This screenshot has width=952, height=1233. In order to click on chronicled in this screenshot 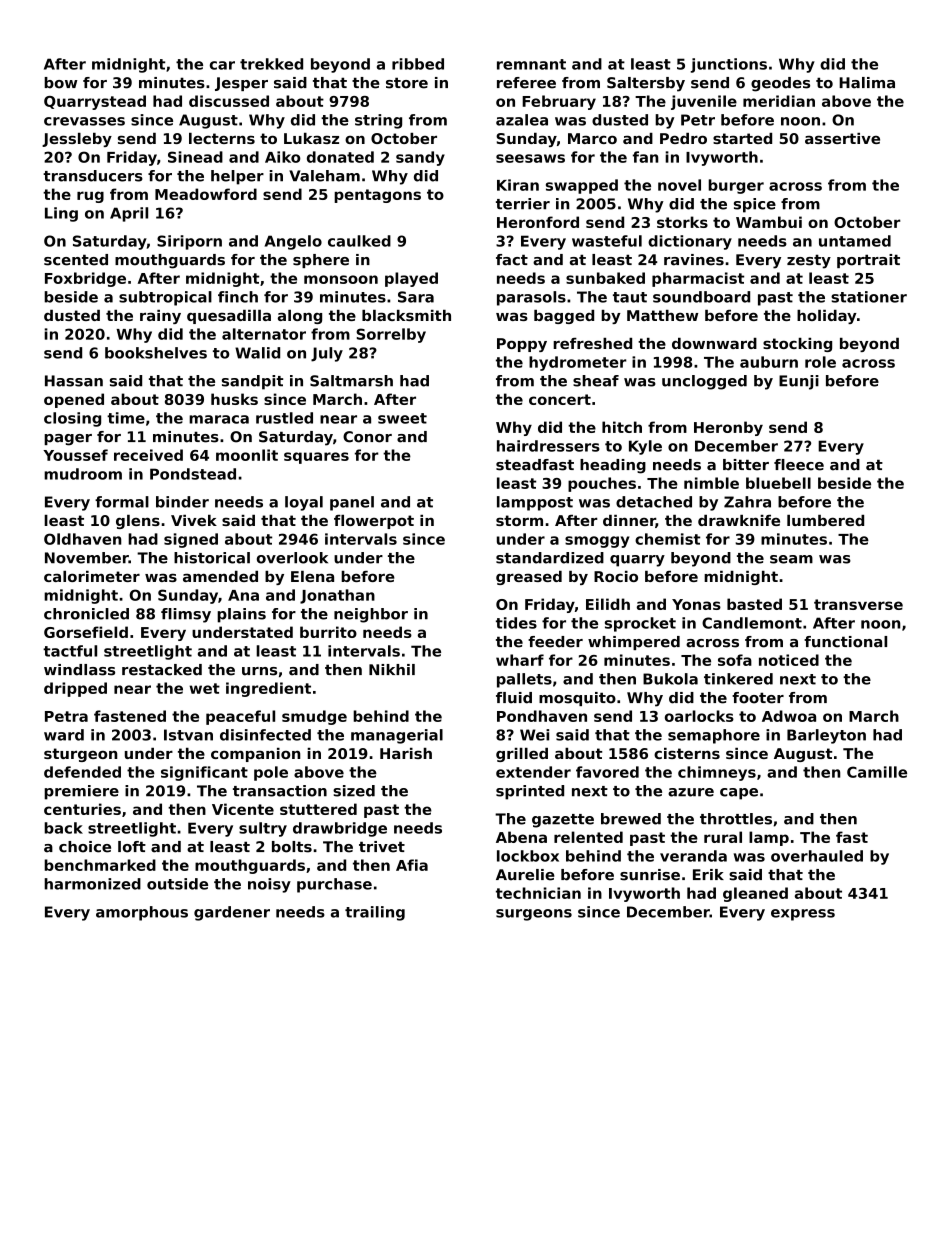, I will do `click(86, 614)`.
